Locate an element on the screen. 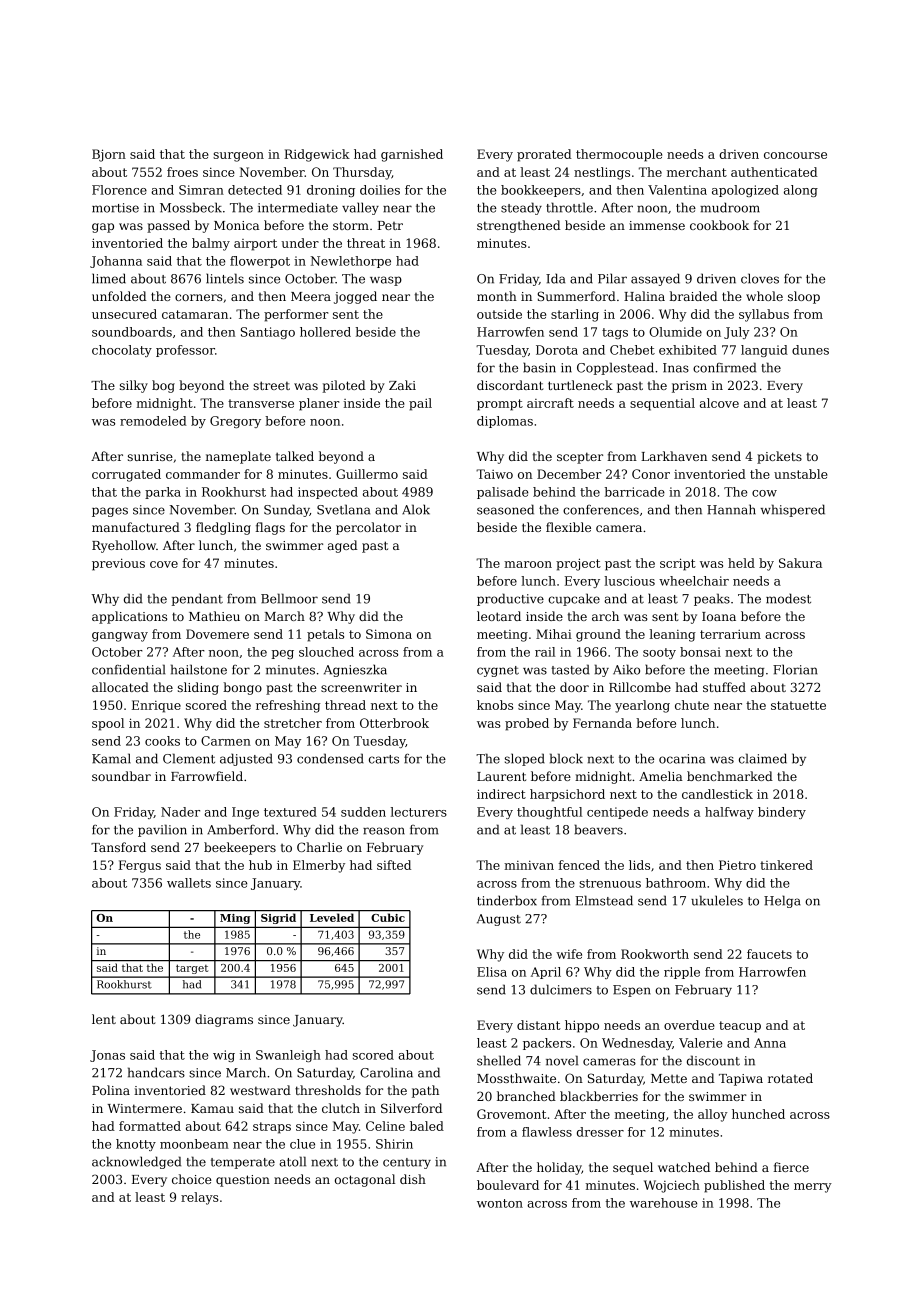 The width and height of the screenshot is (924, 1308). Carolina is located at coordinates (386, 1072).
